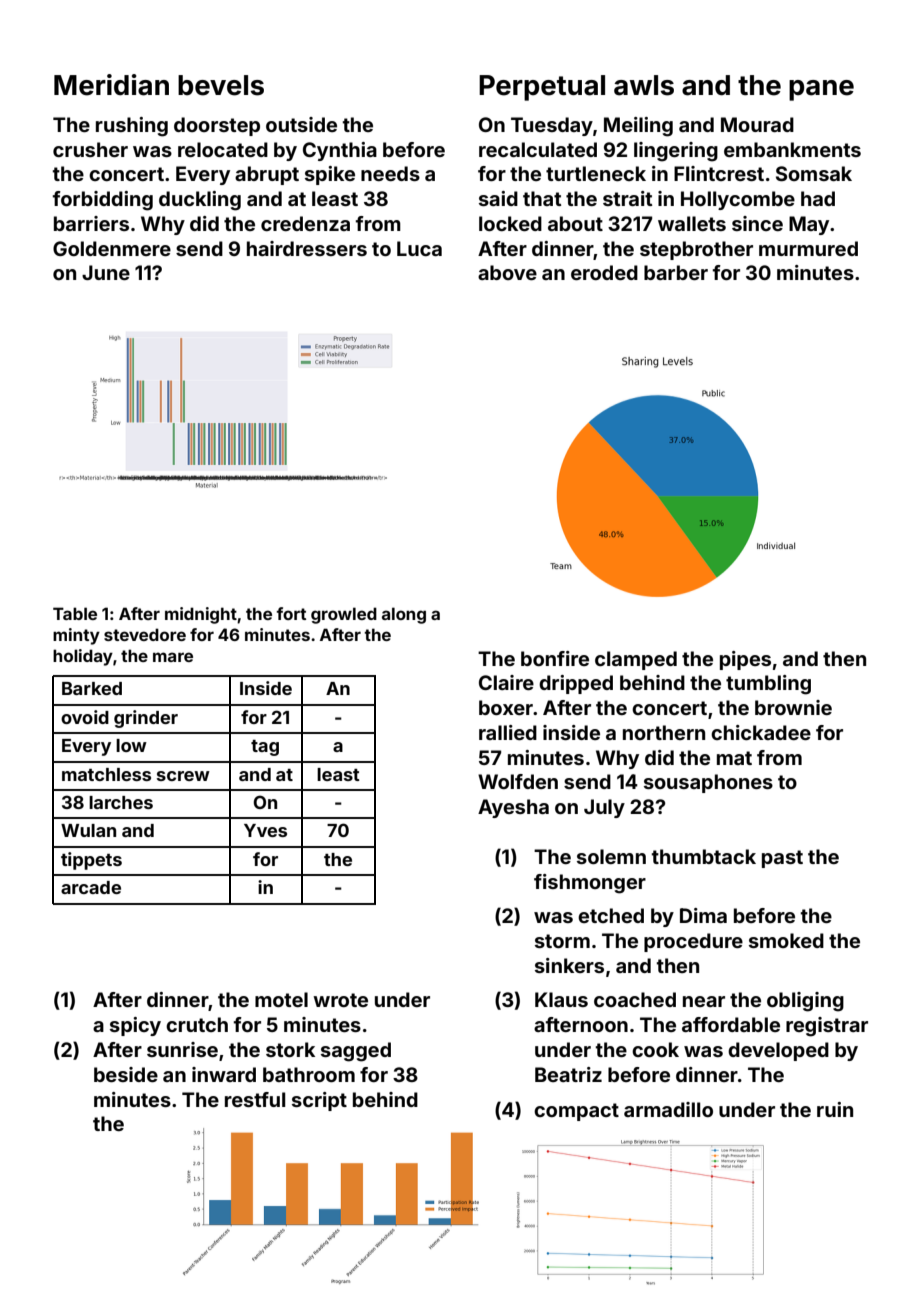  What do you see at coordinates (301, 124) in the screenshot?
I see `outside` at bounding box center [301, 124].
